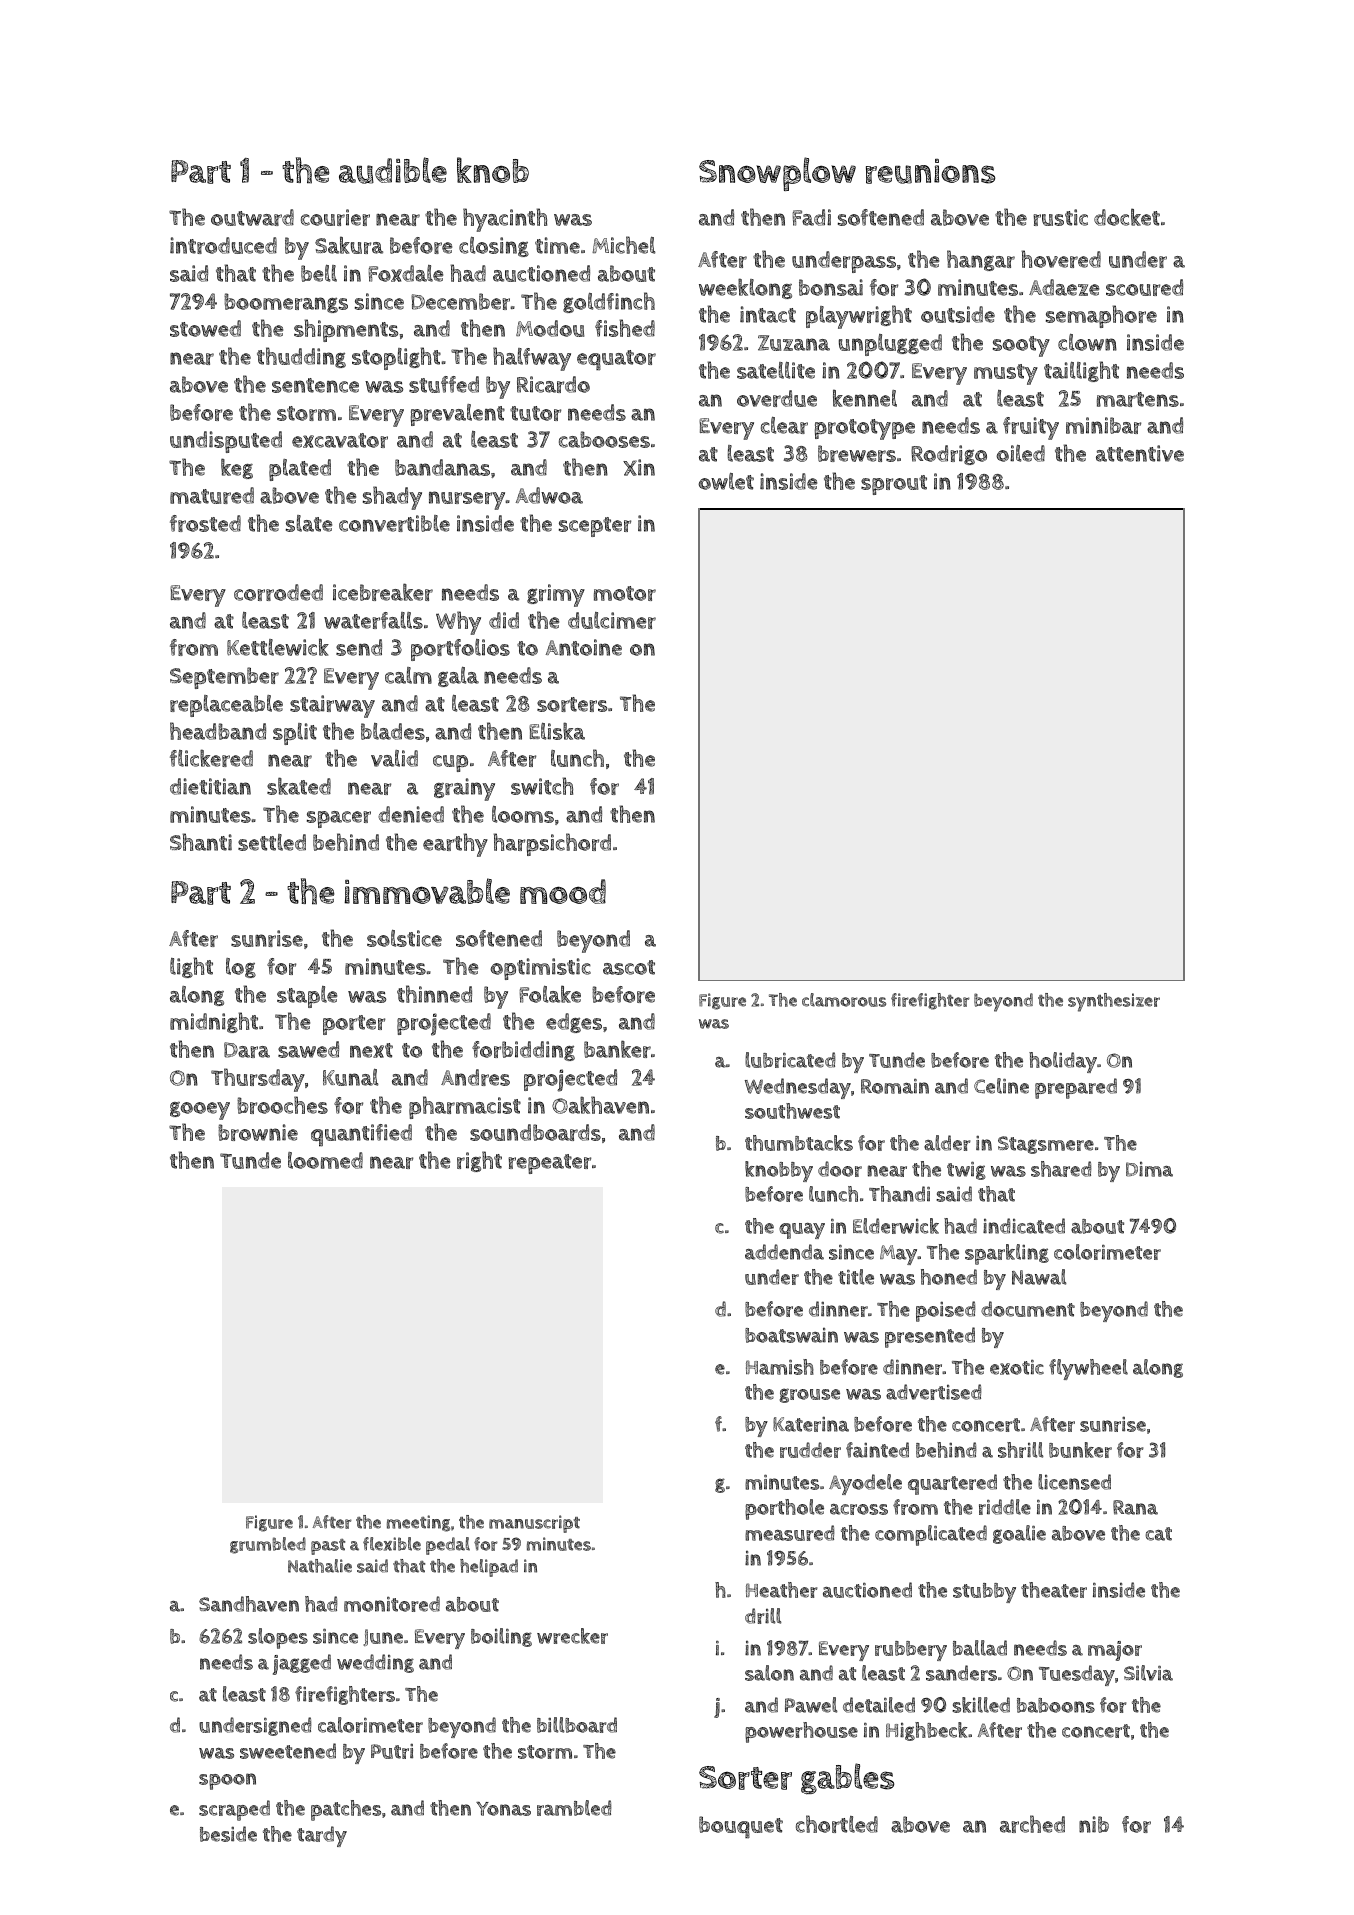 The height and width of the screenshot is (1915, 1354). What do you see at coordinates (980, 1648) in the screenshot?
I see `ballad` at bounding box center [980, 1648].
